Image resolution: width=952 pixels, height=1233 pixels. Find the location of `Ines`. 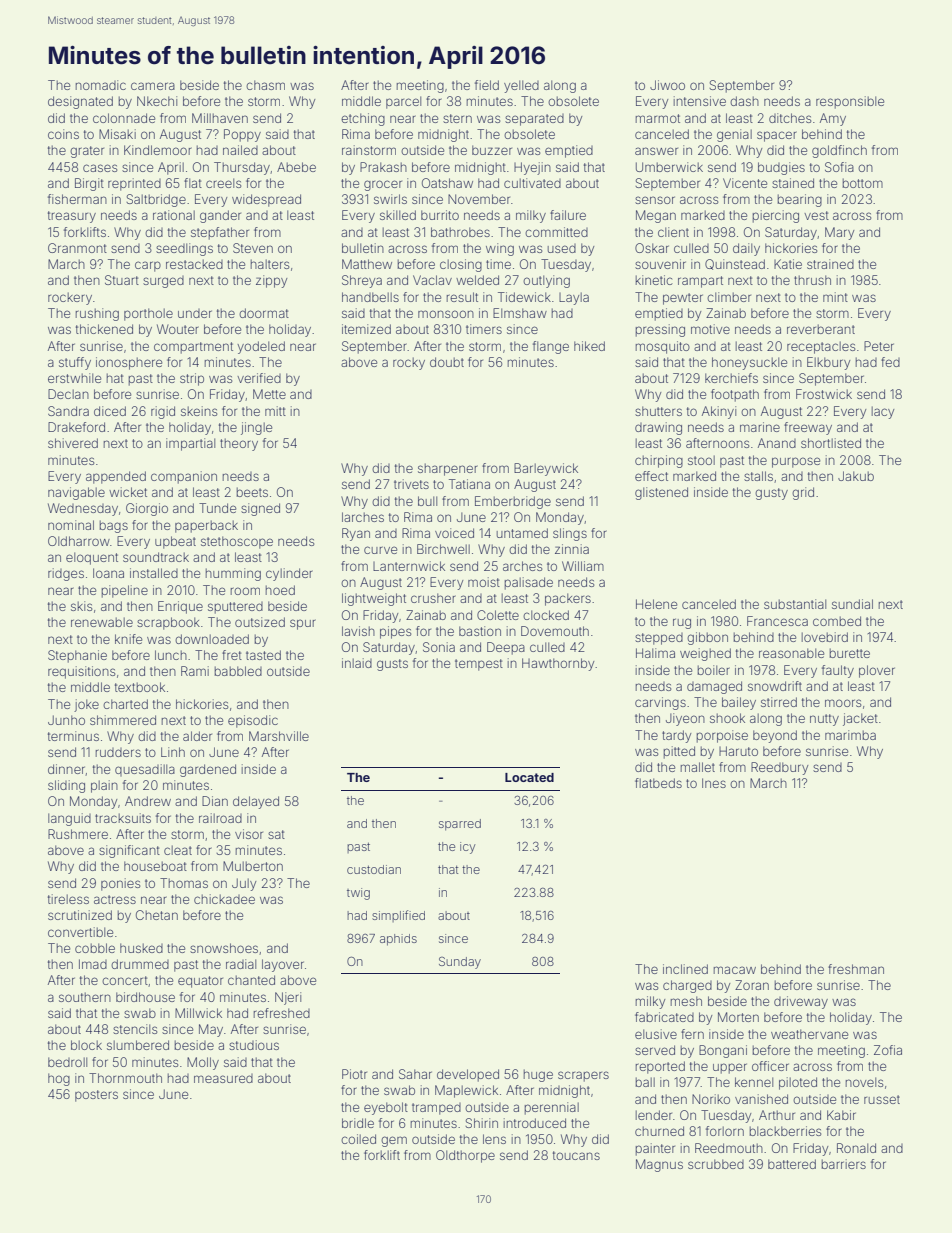

Ines is located at coordinates (714, 783).
